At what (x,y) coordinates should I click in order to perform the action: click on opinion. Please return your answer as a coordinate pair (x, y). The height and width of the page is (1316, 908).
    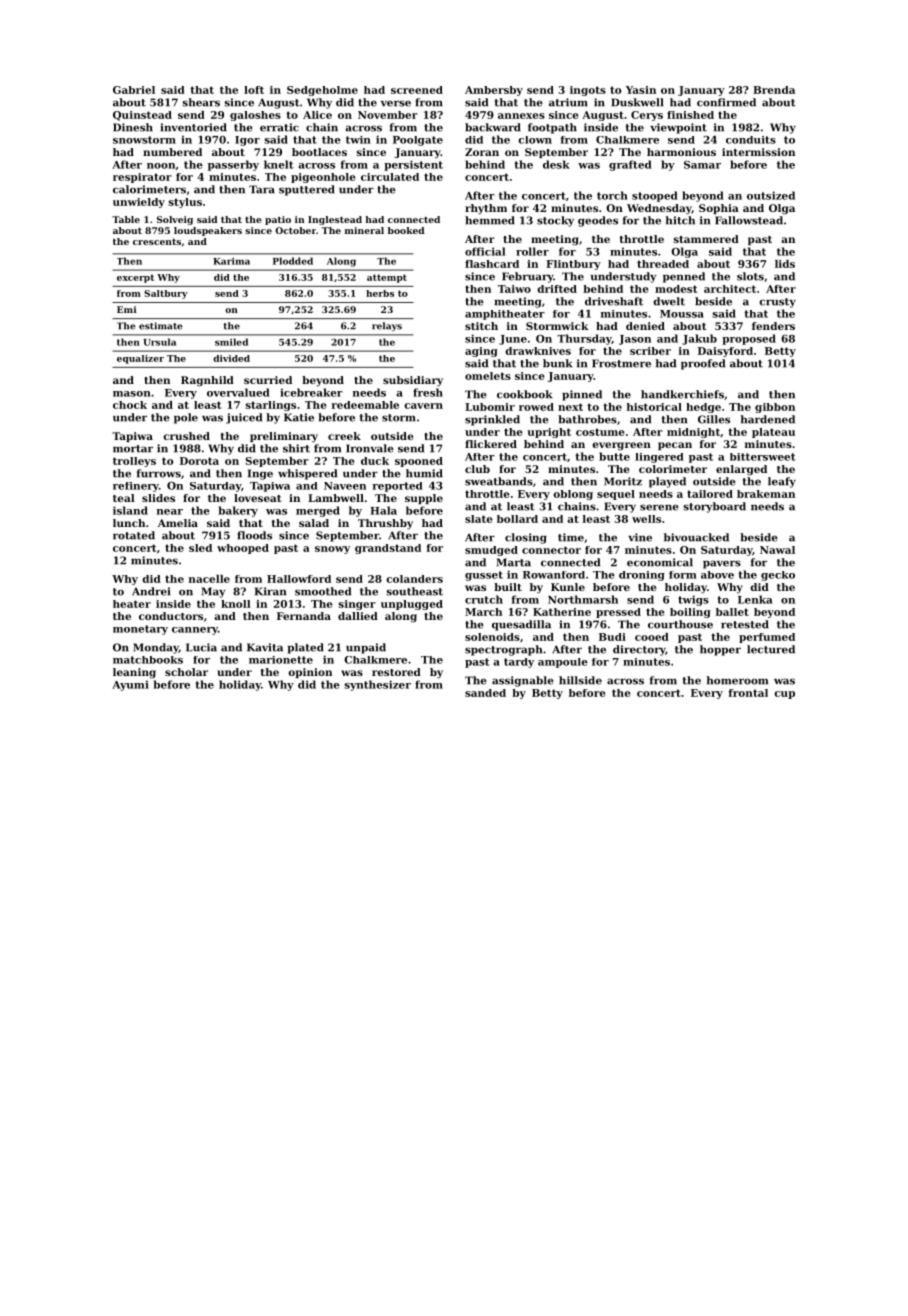
    Looking at the image, I should click on (310, 673).
